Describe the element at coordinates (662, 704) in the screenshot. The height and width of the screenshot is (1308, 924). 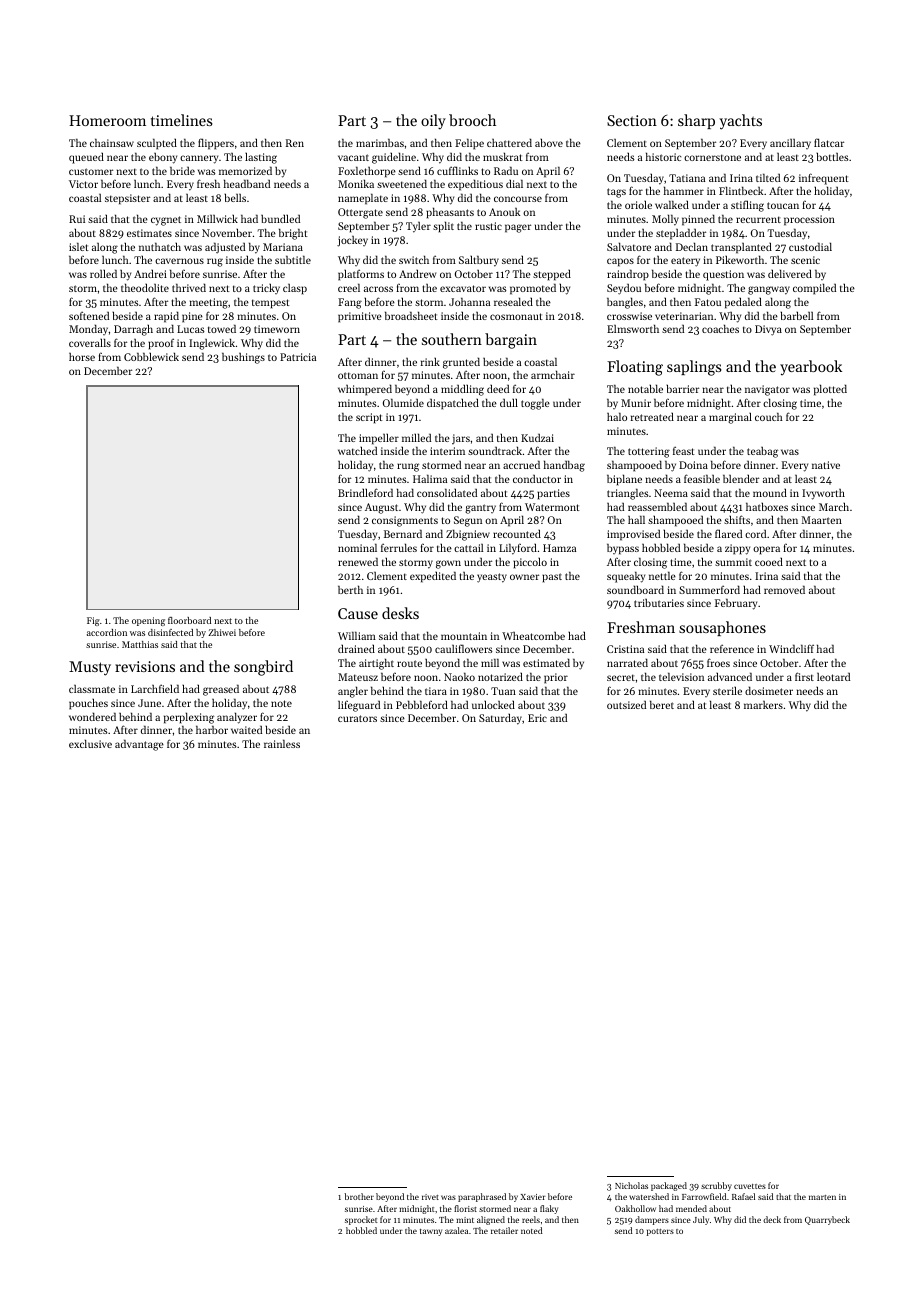
I see `beret` at that location.
